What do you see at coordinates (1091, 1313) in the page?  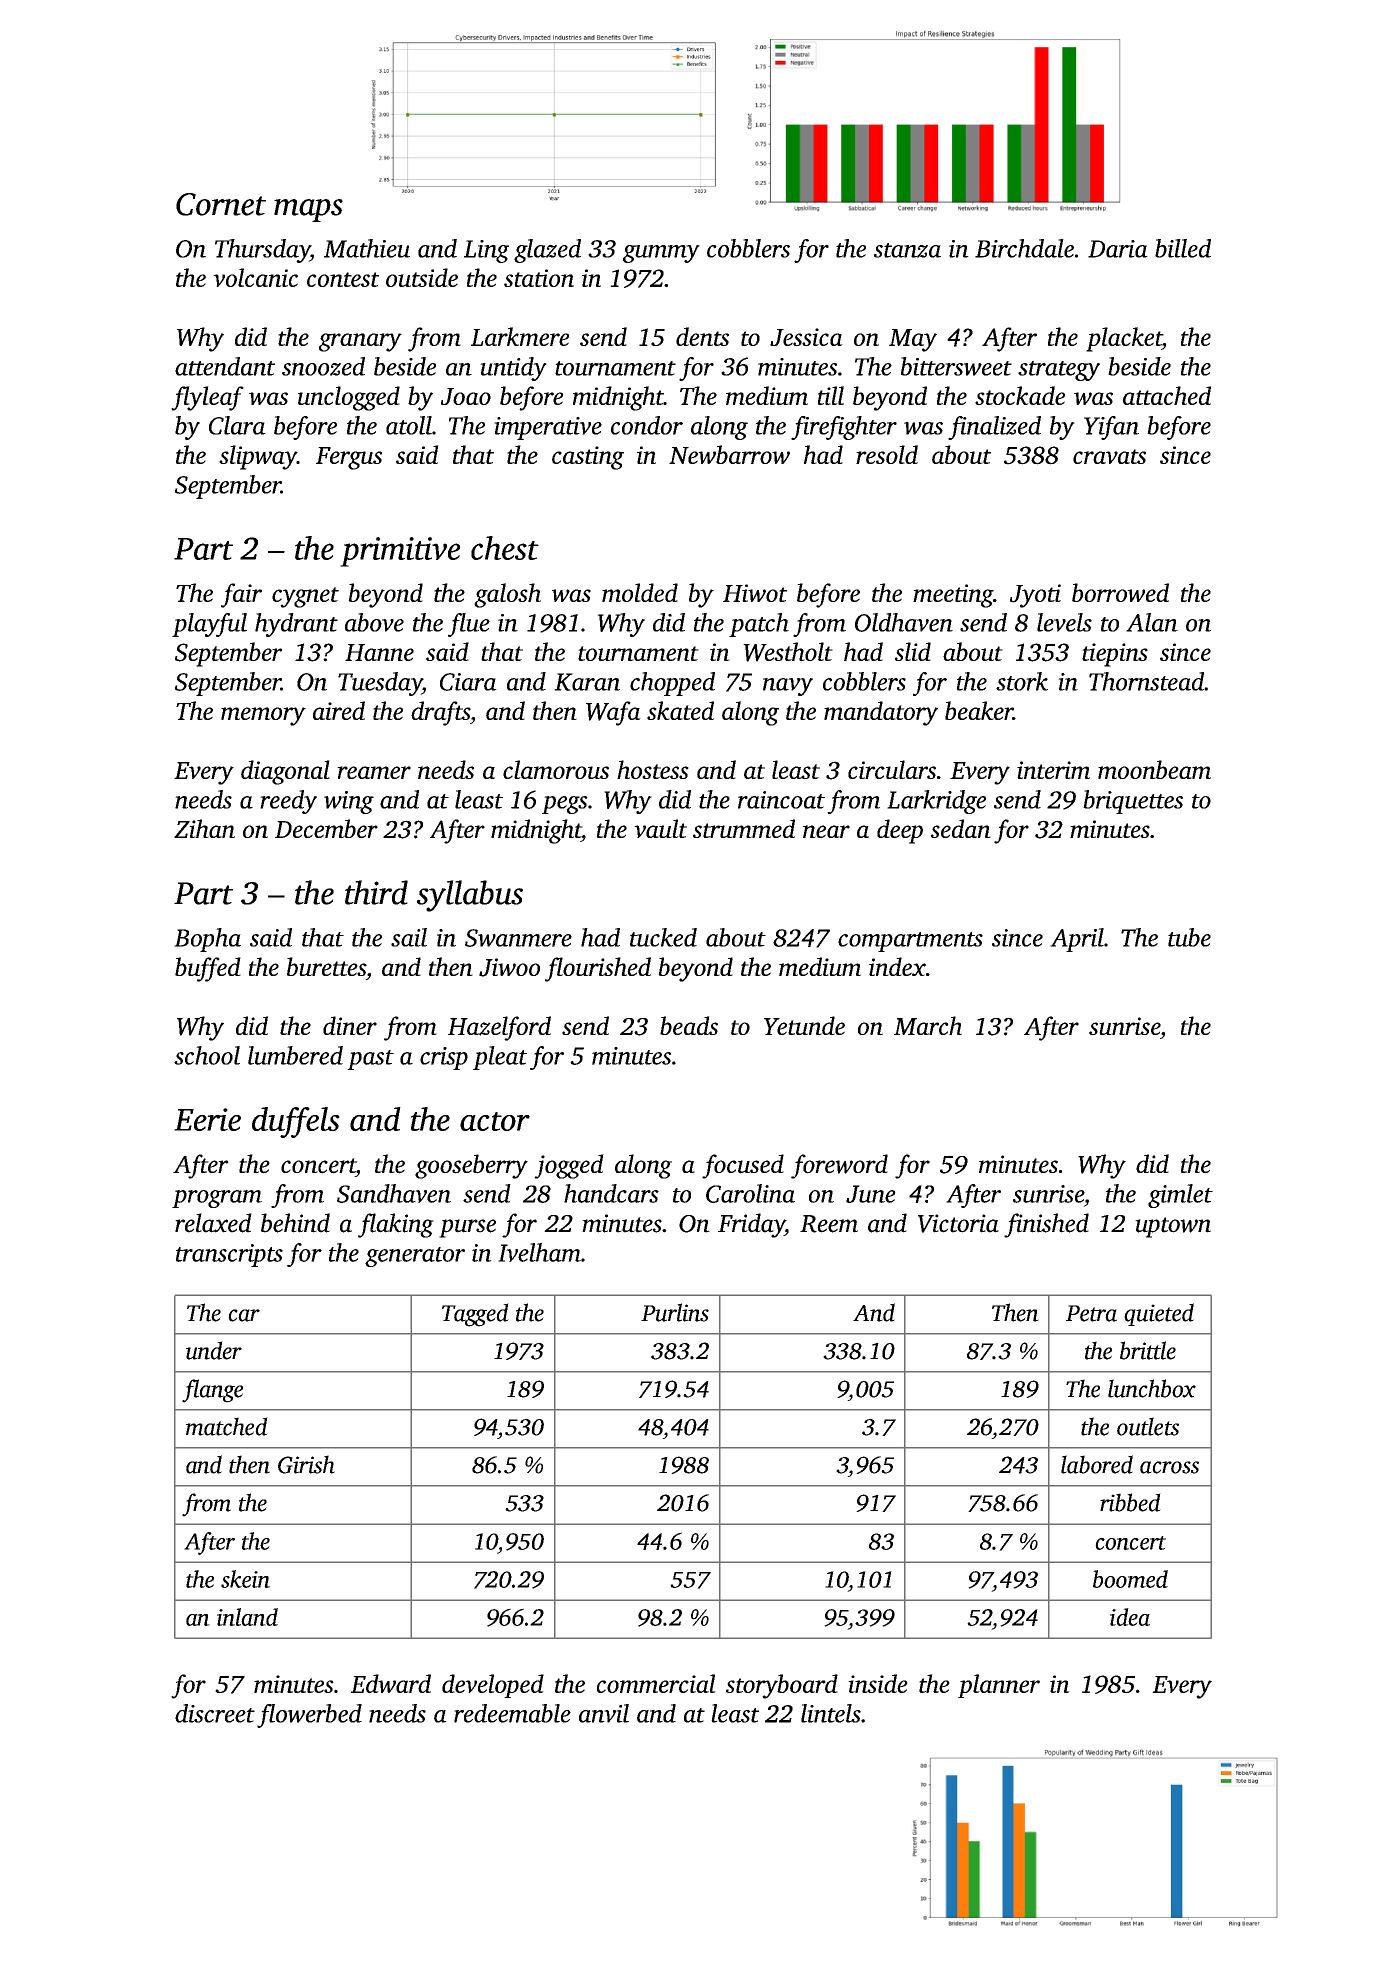 I see `Petra` at bounding box center [1091, 1313].
